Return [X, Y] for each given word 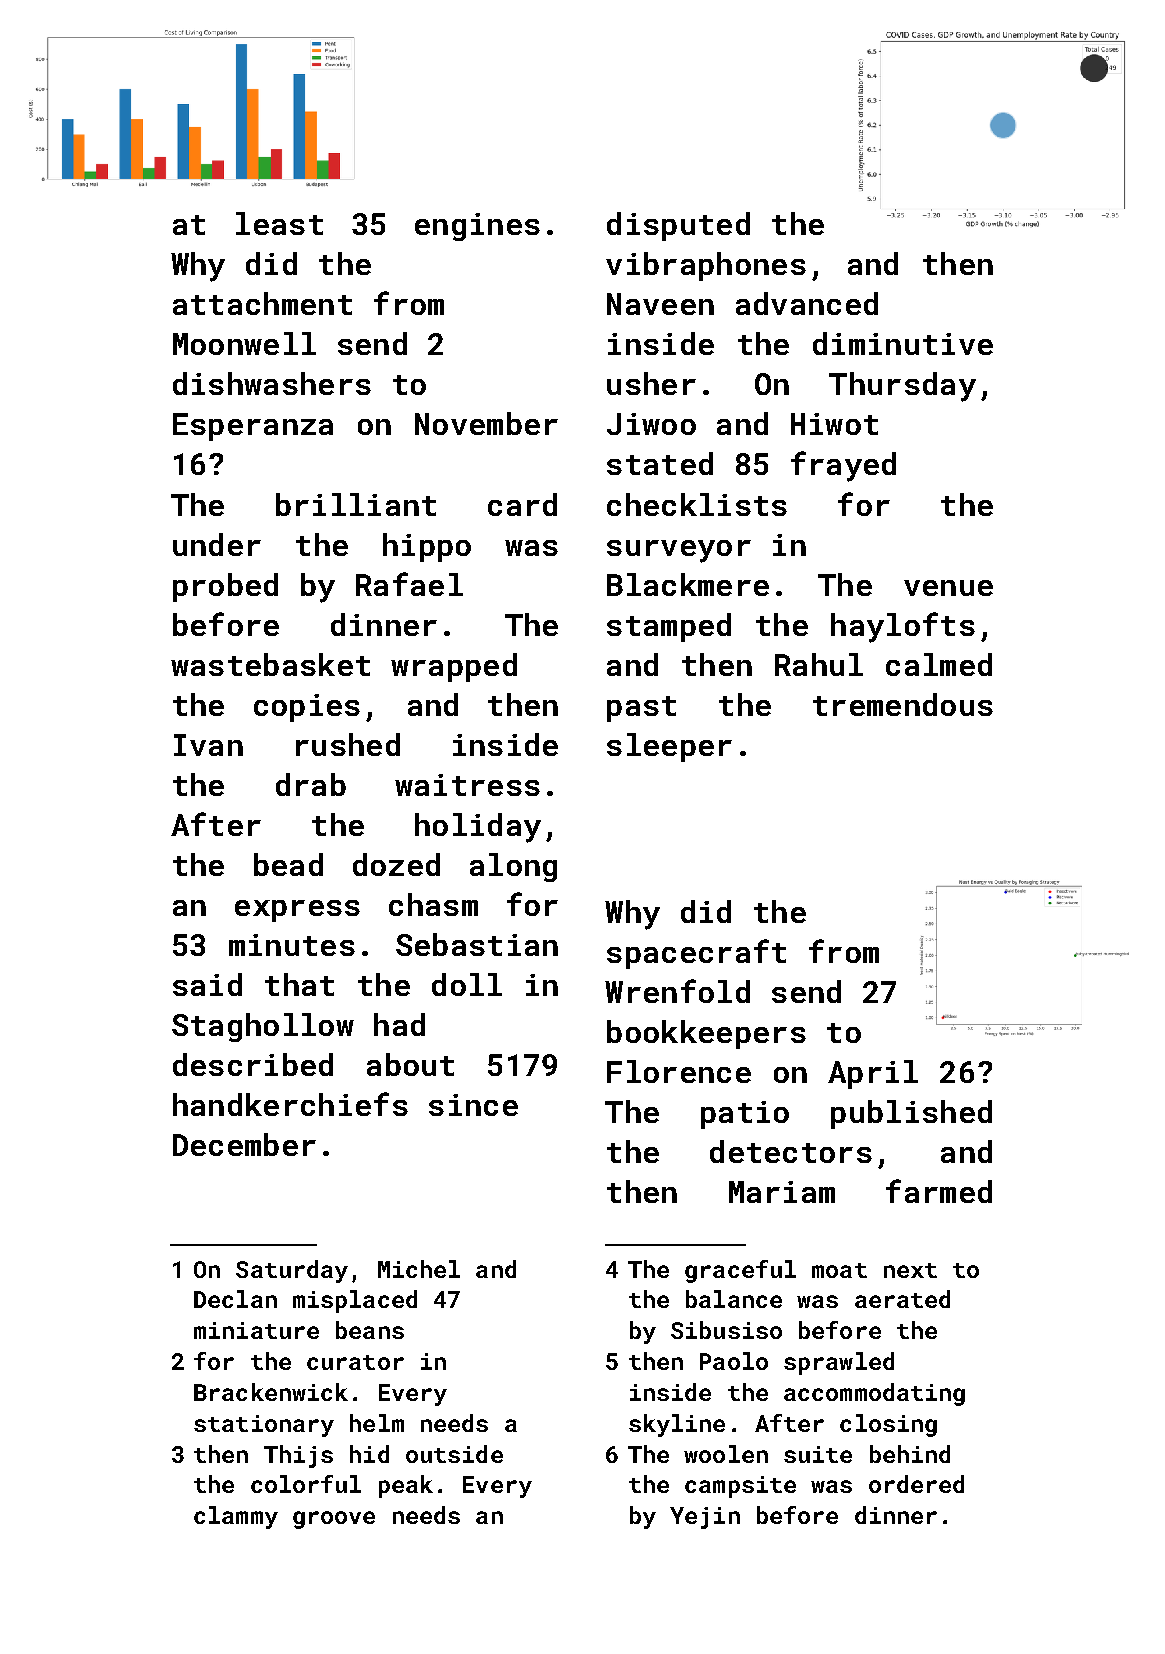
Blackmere [688, 584]
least [279, 223]
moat [839, 1270]
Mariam [782, 1192]
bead [288, 864]
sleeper [669, 747]
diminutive [903, 343]
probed [225, 587]
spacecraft [696, 954]
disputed [678, 226]
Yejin [705, 1518]
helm [377, 1423]
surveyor [679, 551]
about [410, 1064]
